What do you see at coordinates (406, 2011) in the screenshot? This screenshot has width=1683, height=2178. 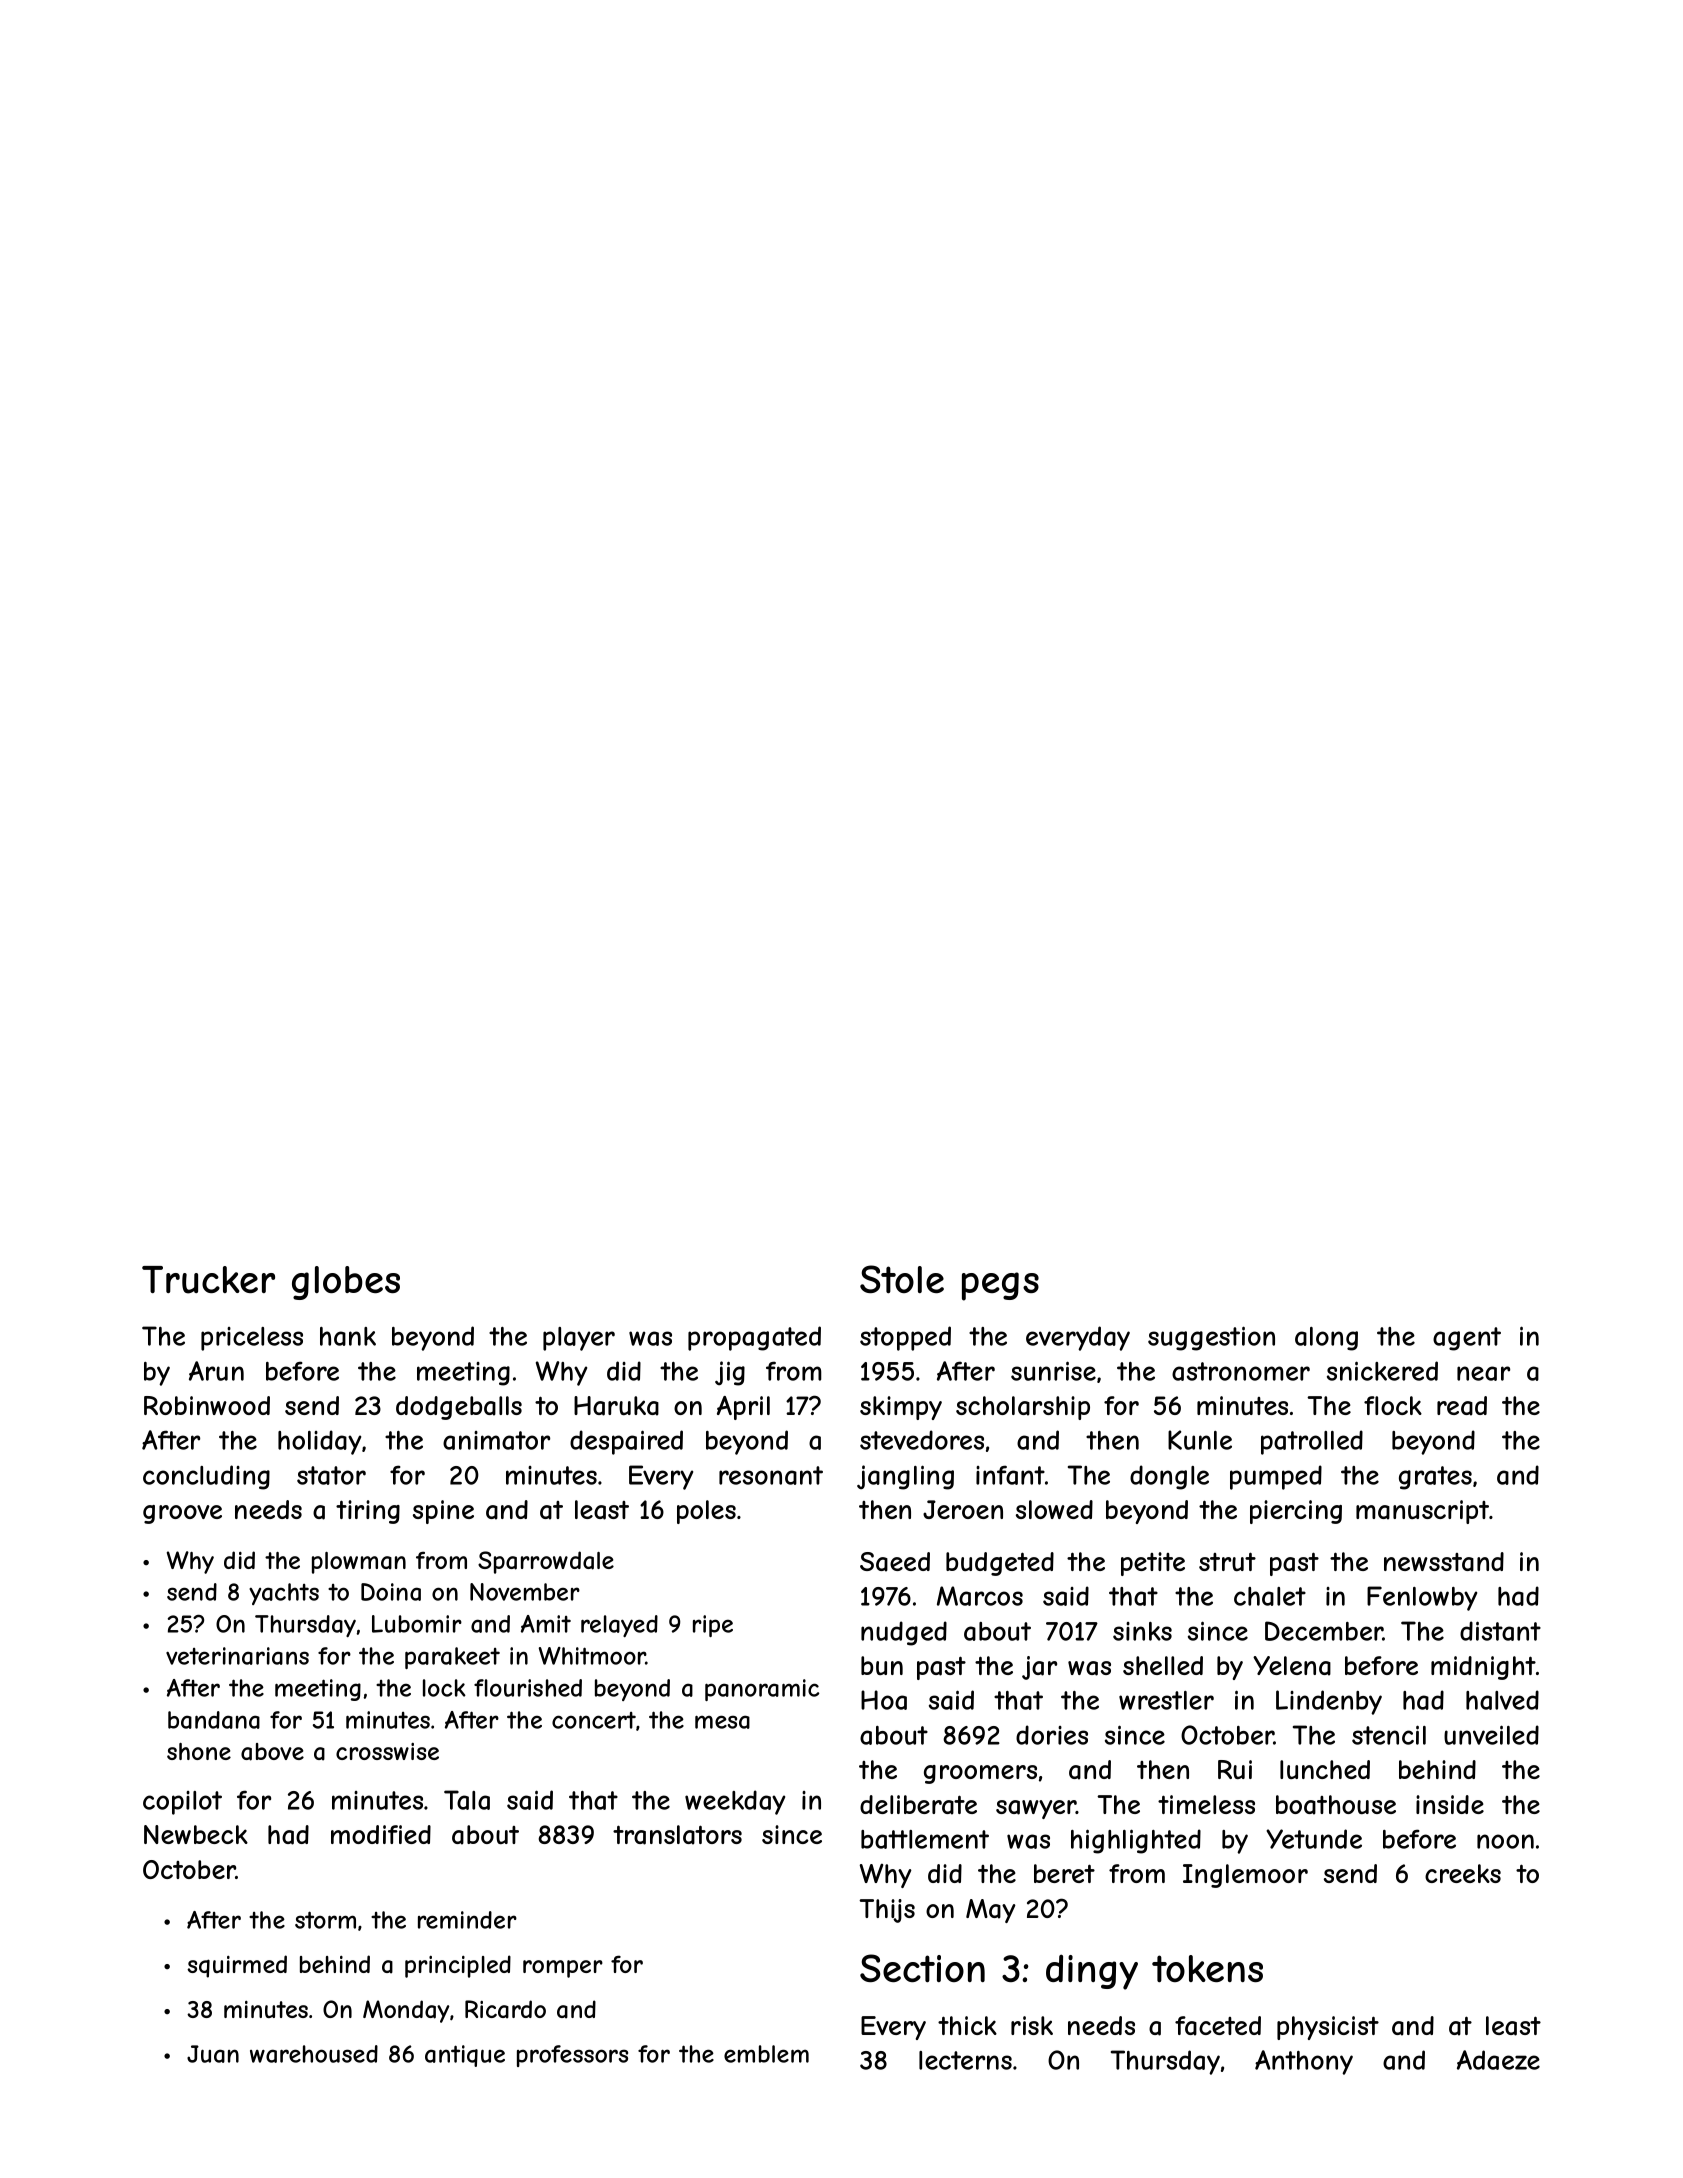 I see `Monday` at bounding box center [406, 2011].
